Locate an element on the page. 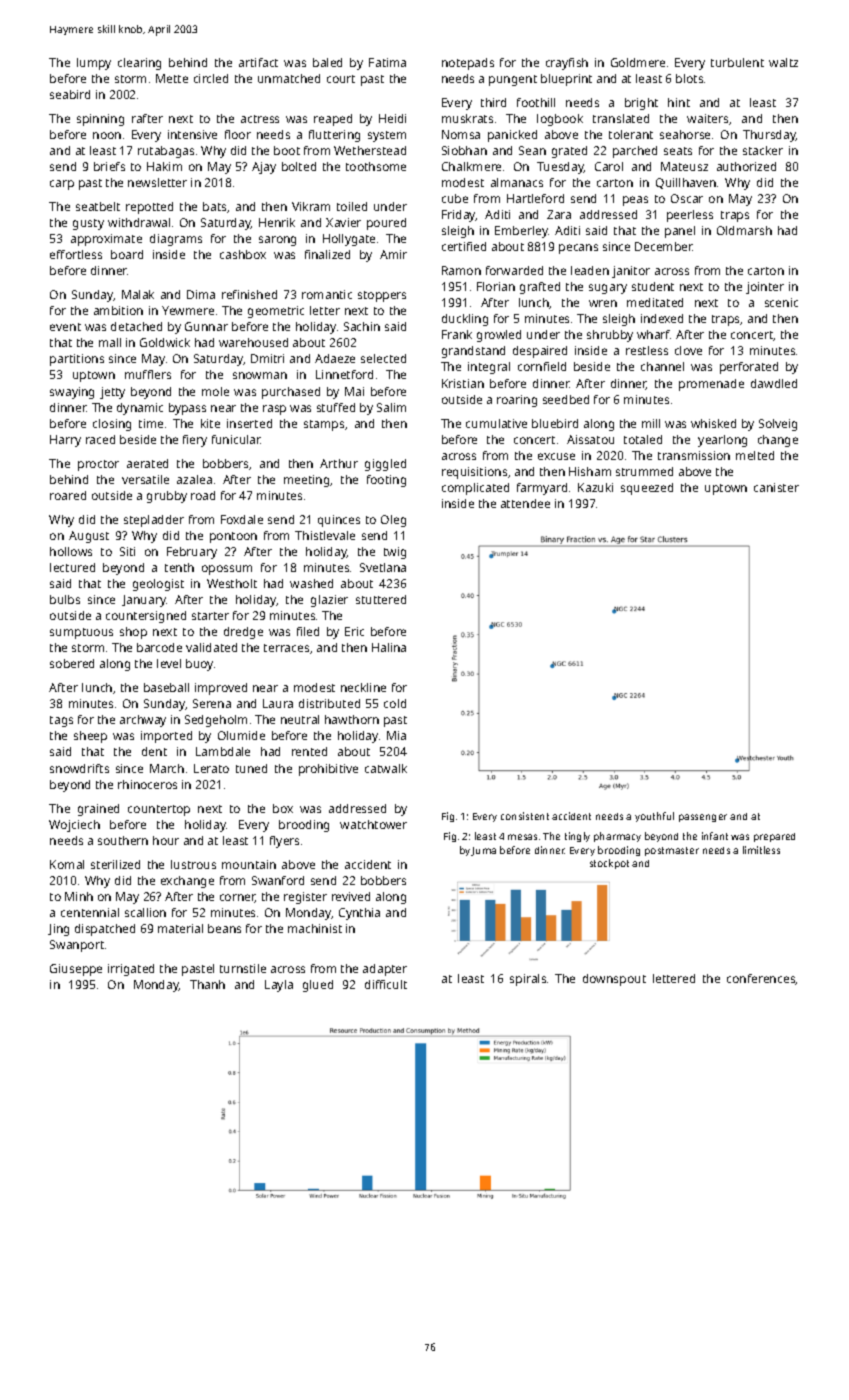  conferences is located at coordinates (761, 979).
